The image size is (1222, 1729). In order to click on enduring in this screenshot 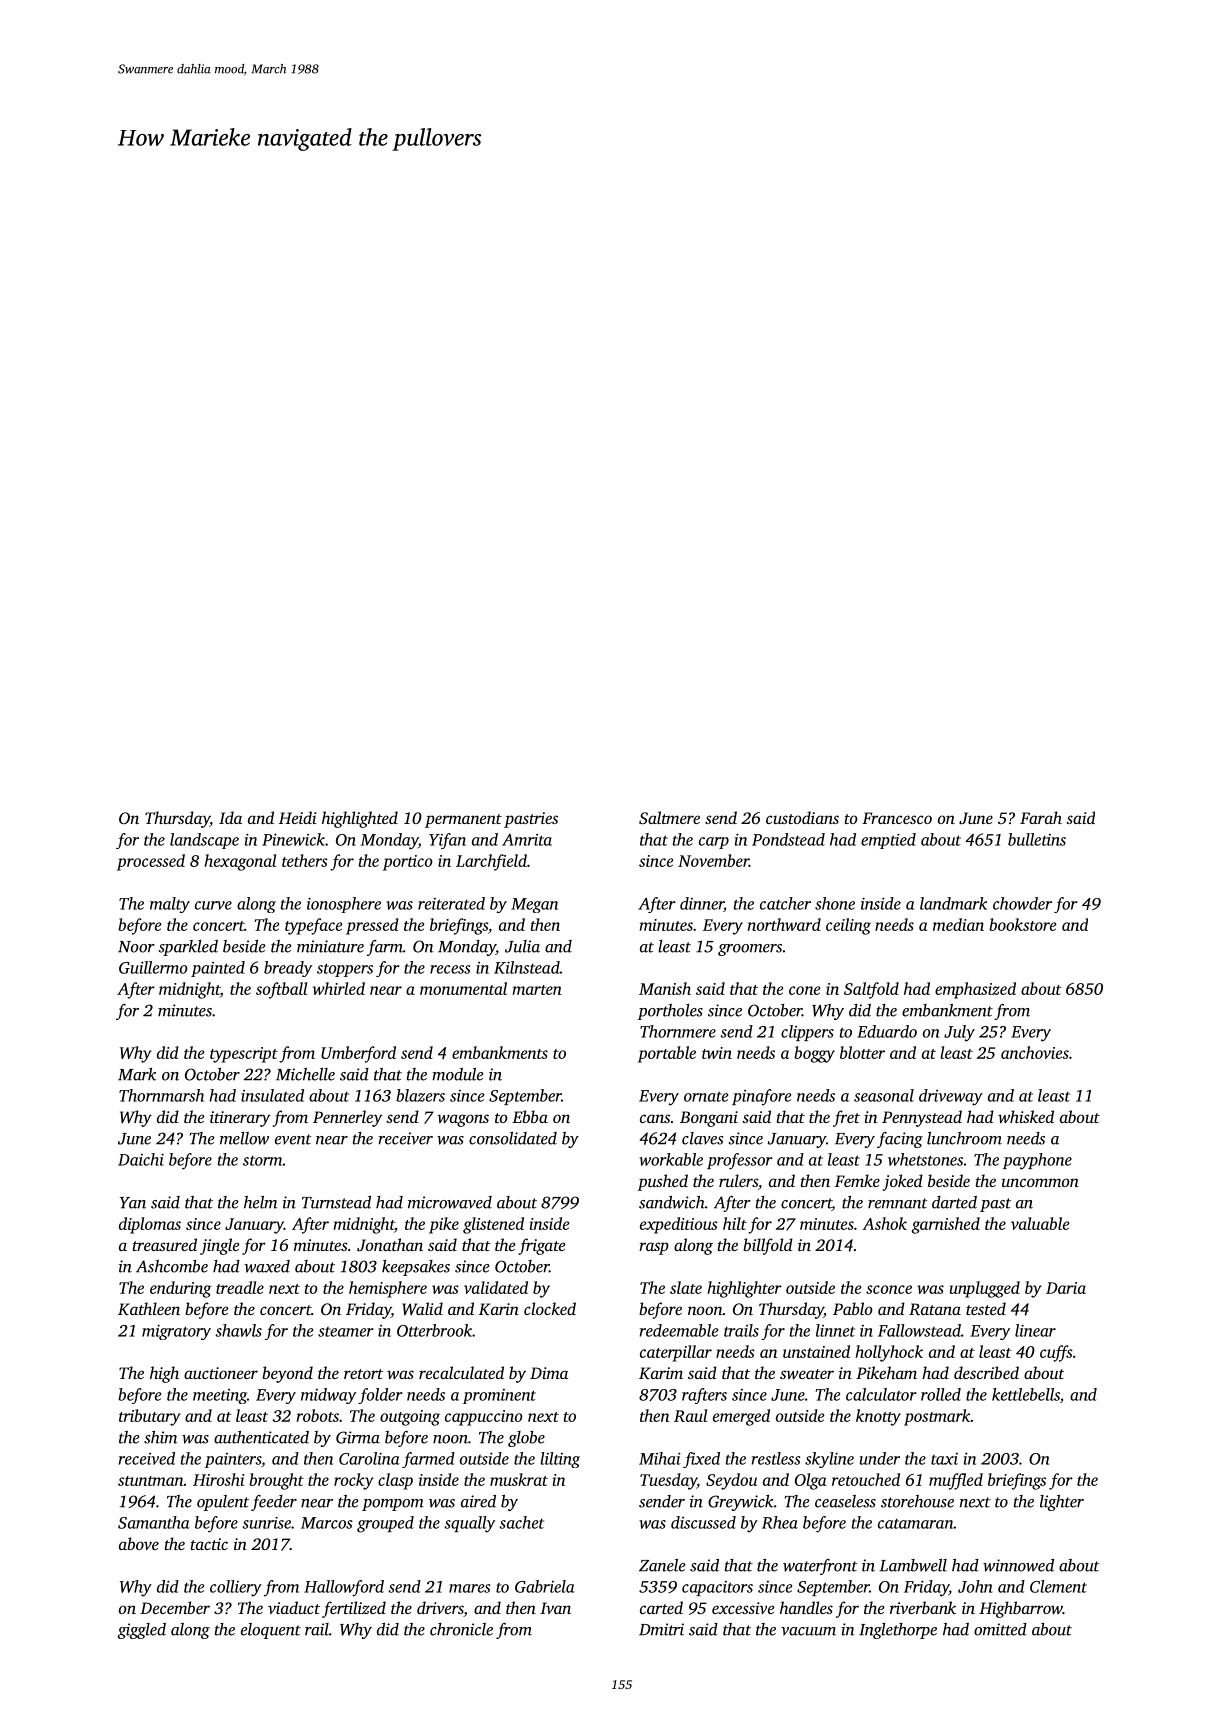, I will do `click(181, 1289)`.
